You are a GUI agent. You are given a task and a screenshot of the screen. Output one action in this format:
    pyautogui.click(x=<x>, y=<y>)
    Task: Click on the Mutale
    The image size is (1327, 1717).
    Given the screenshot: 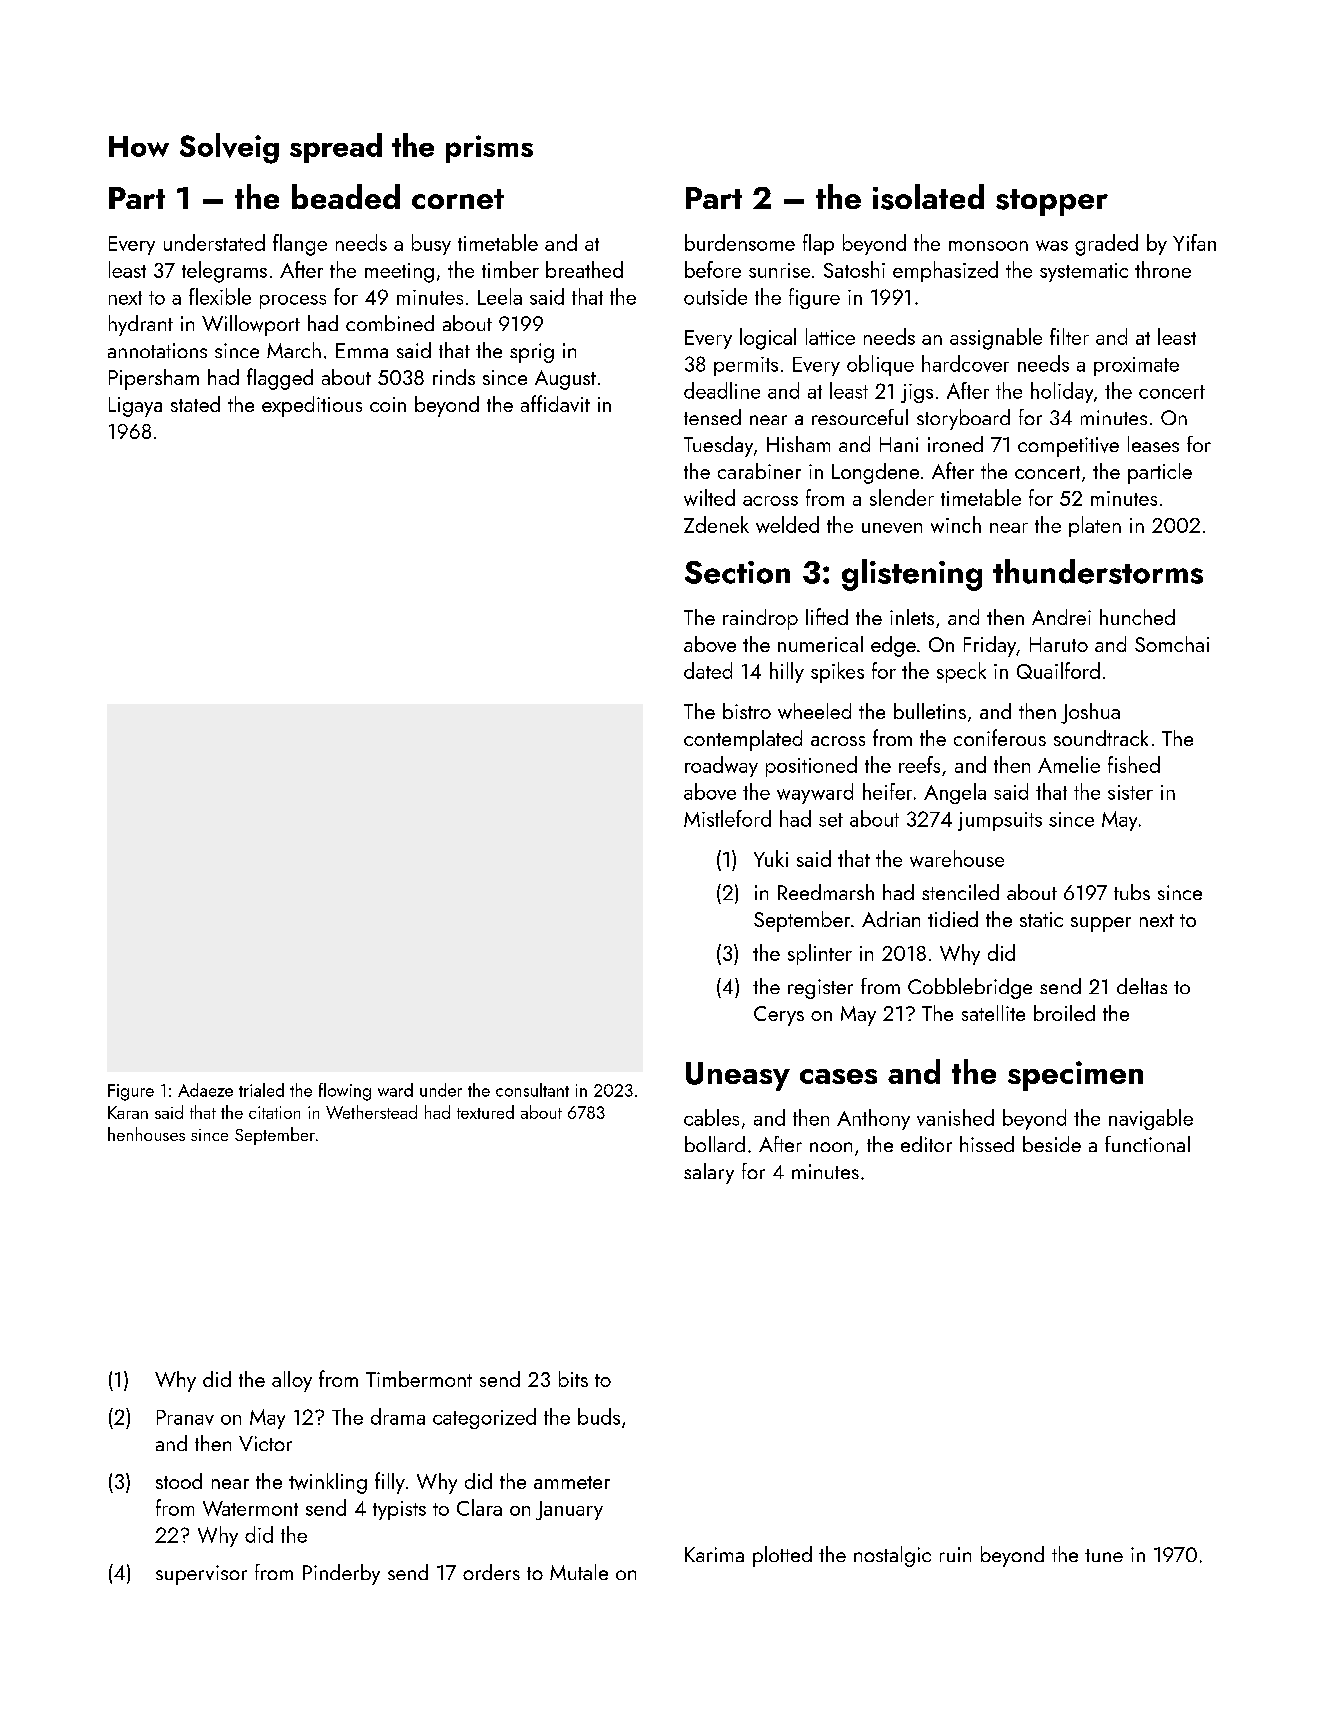 What is the action you would take?
    pyautogui.click(x=579, y=1572)
